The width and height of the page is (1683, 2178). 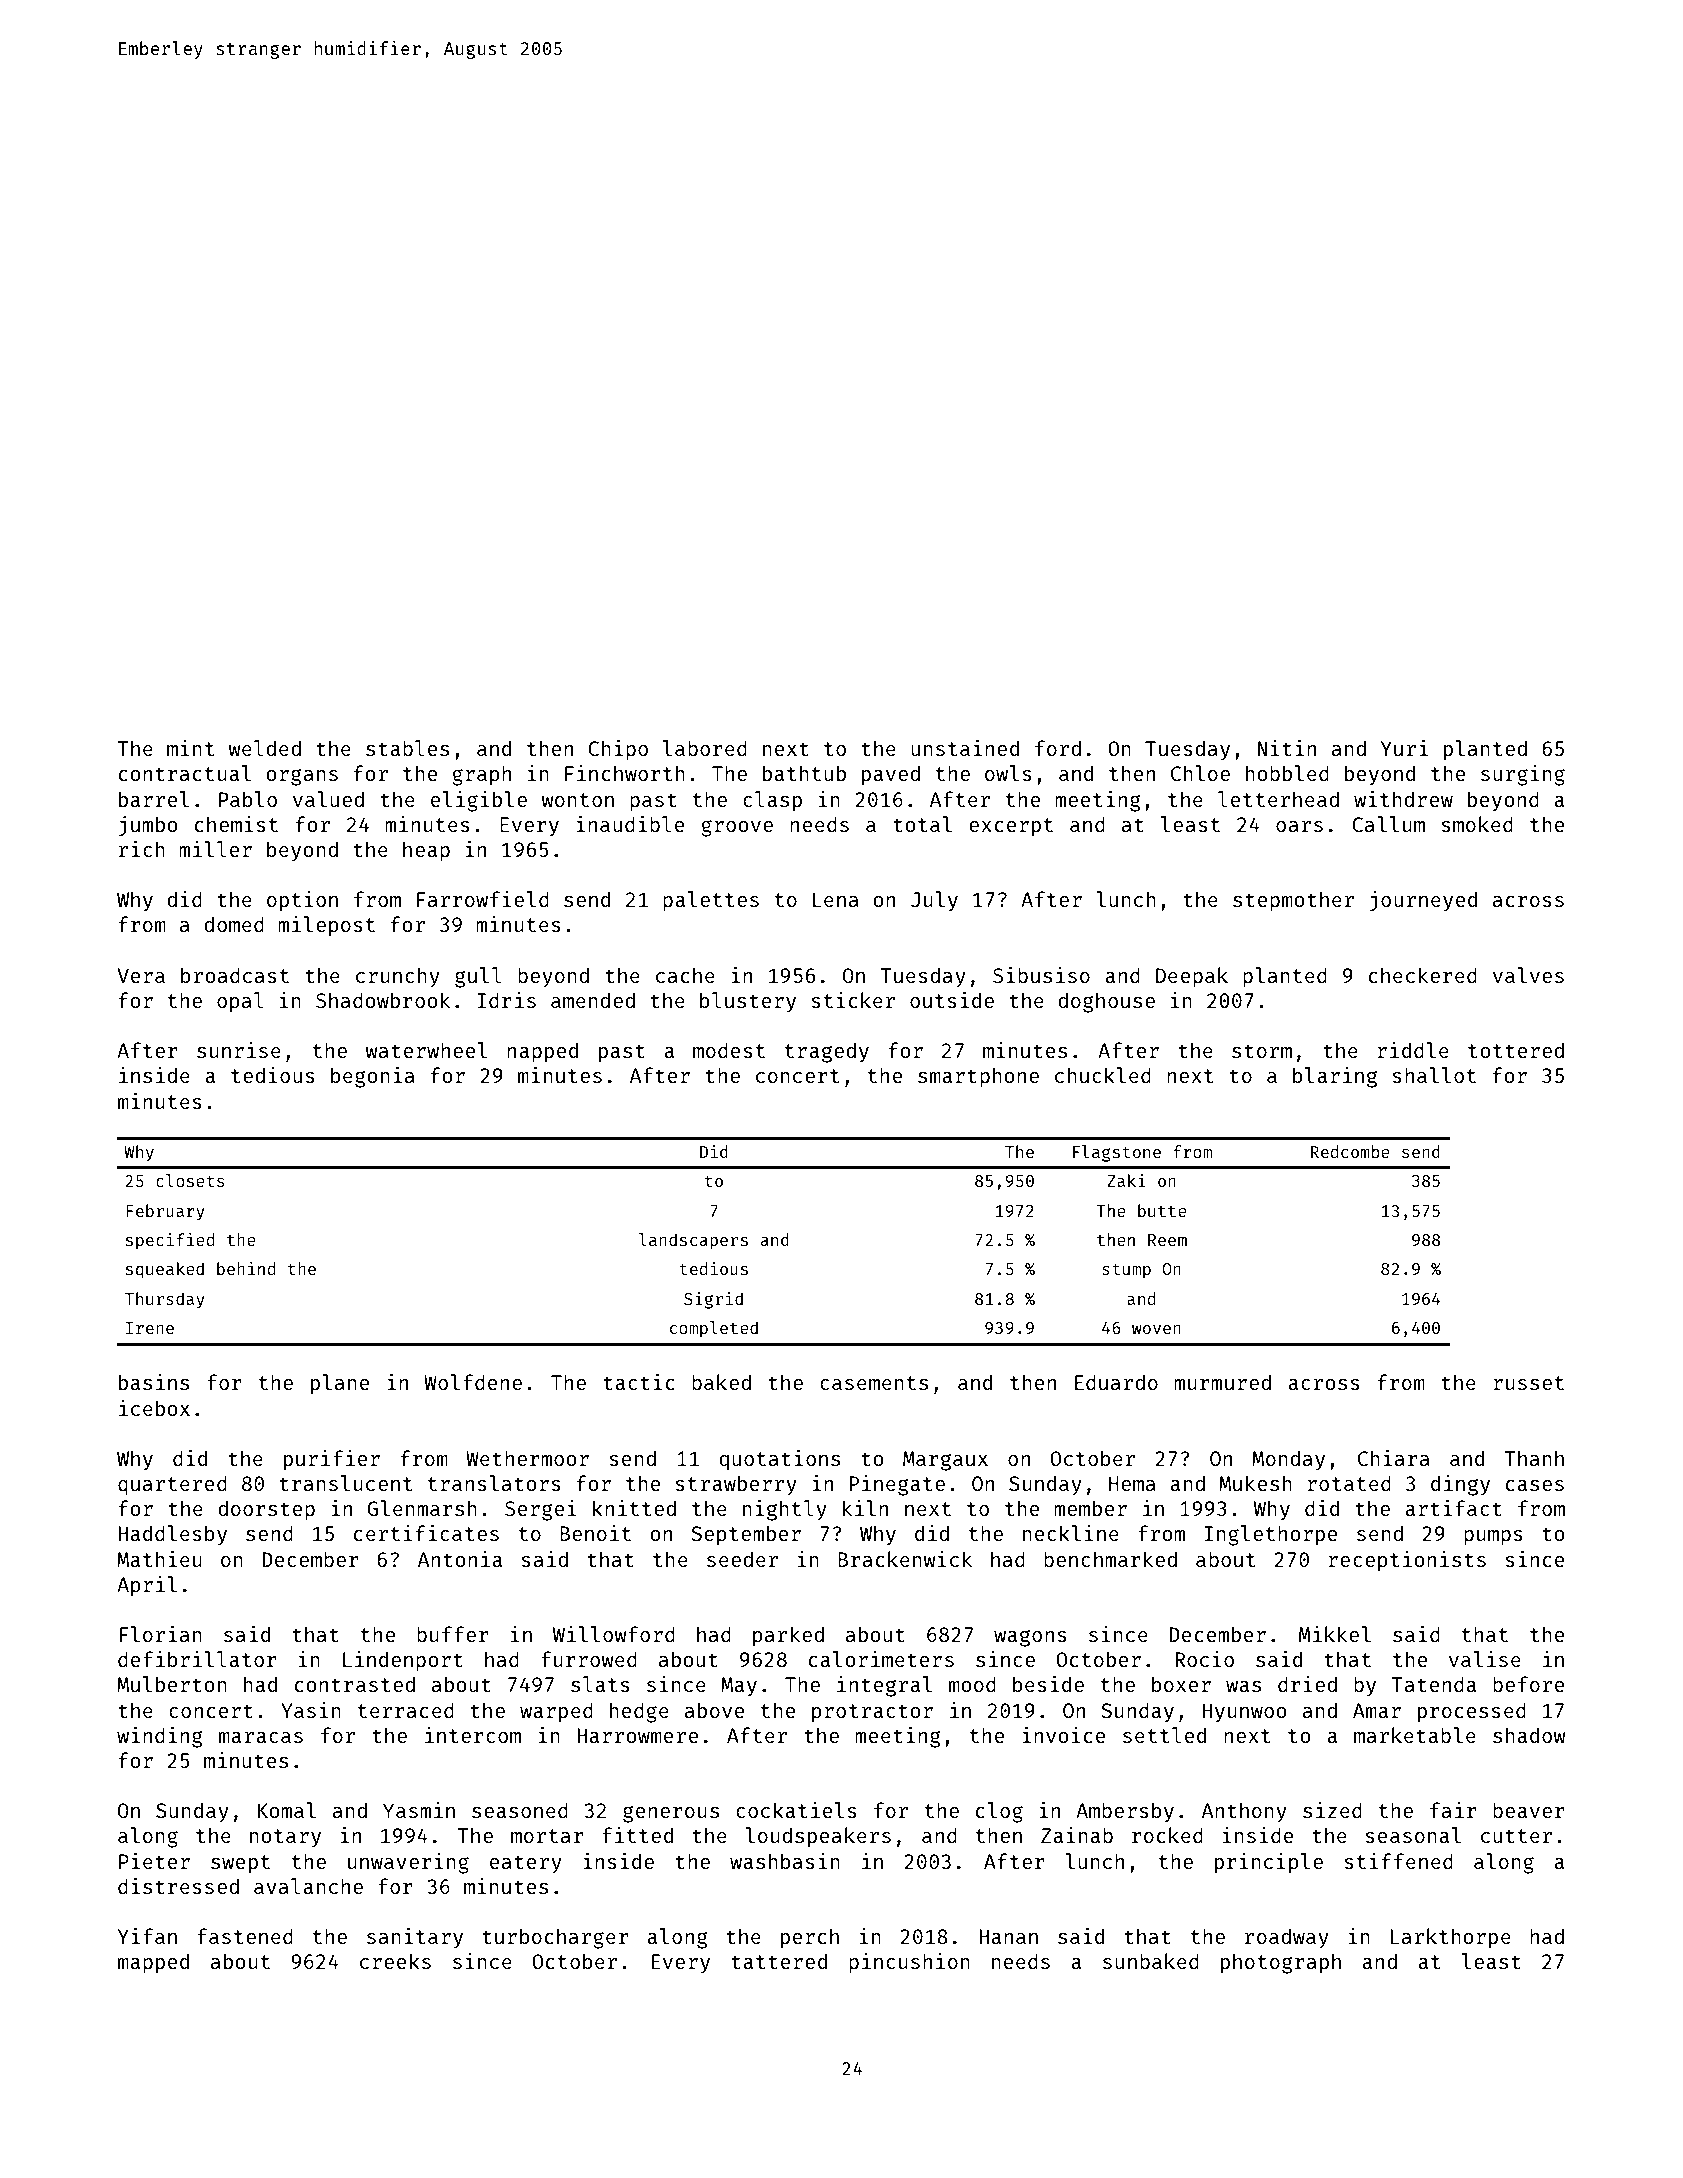 I want to click on Yuri, so click(x=1404, y=748).
